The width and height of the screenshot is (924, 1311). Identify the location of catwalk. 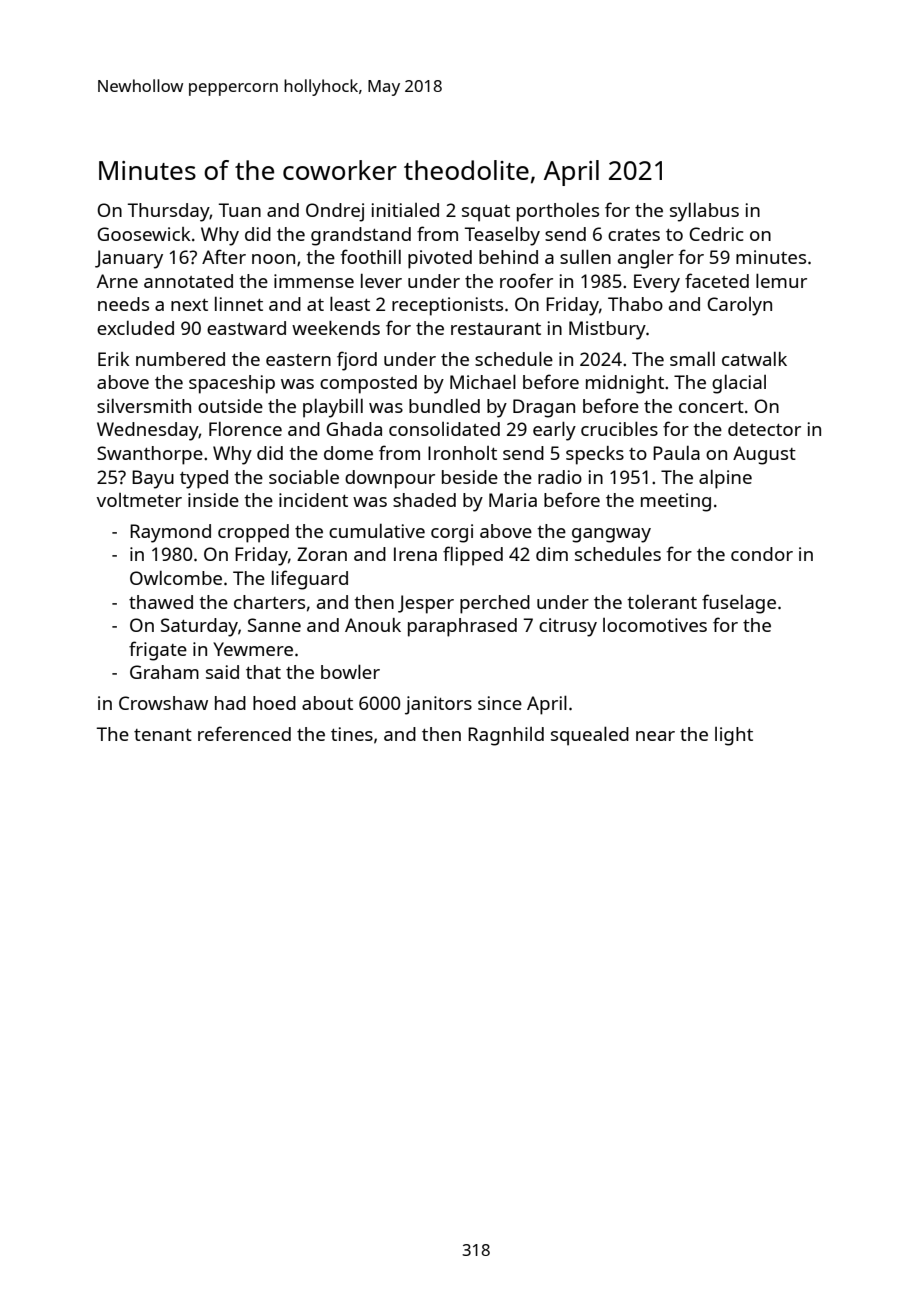
(754, 359).
